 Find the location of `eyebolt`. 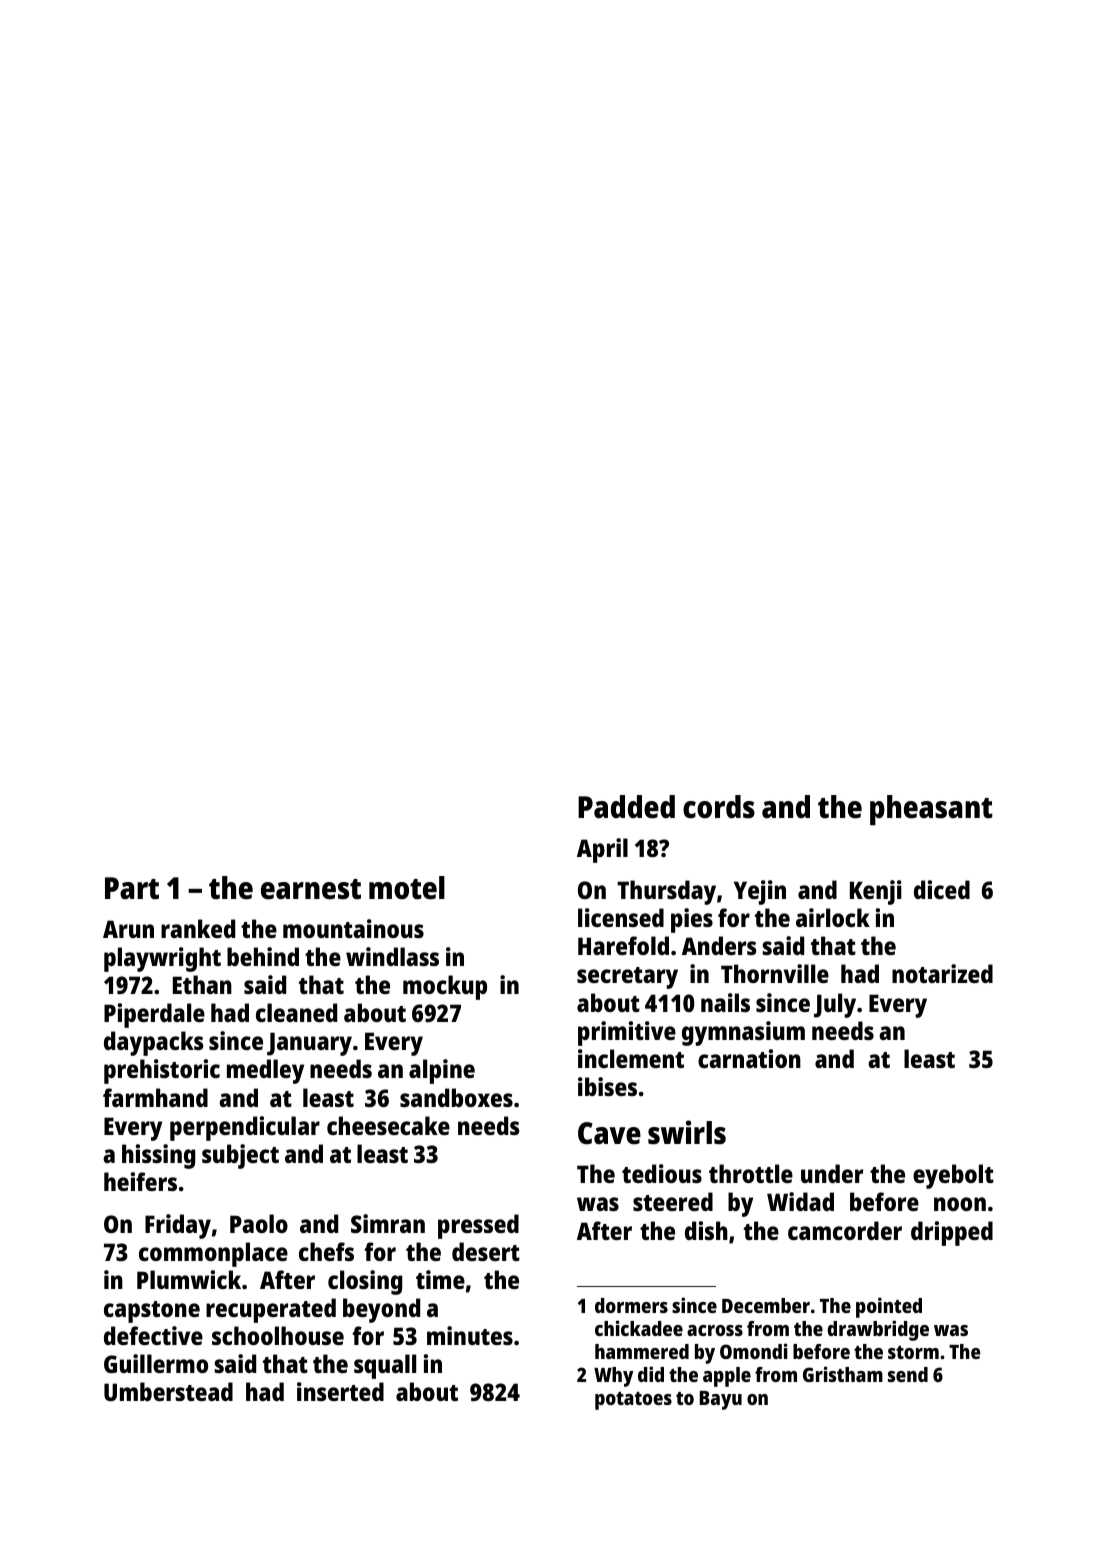

eyebolt is located at coordinates (953, 1176).
